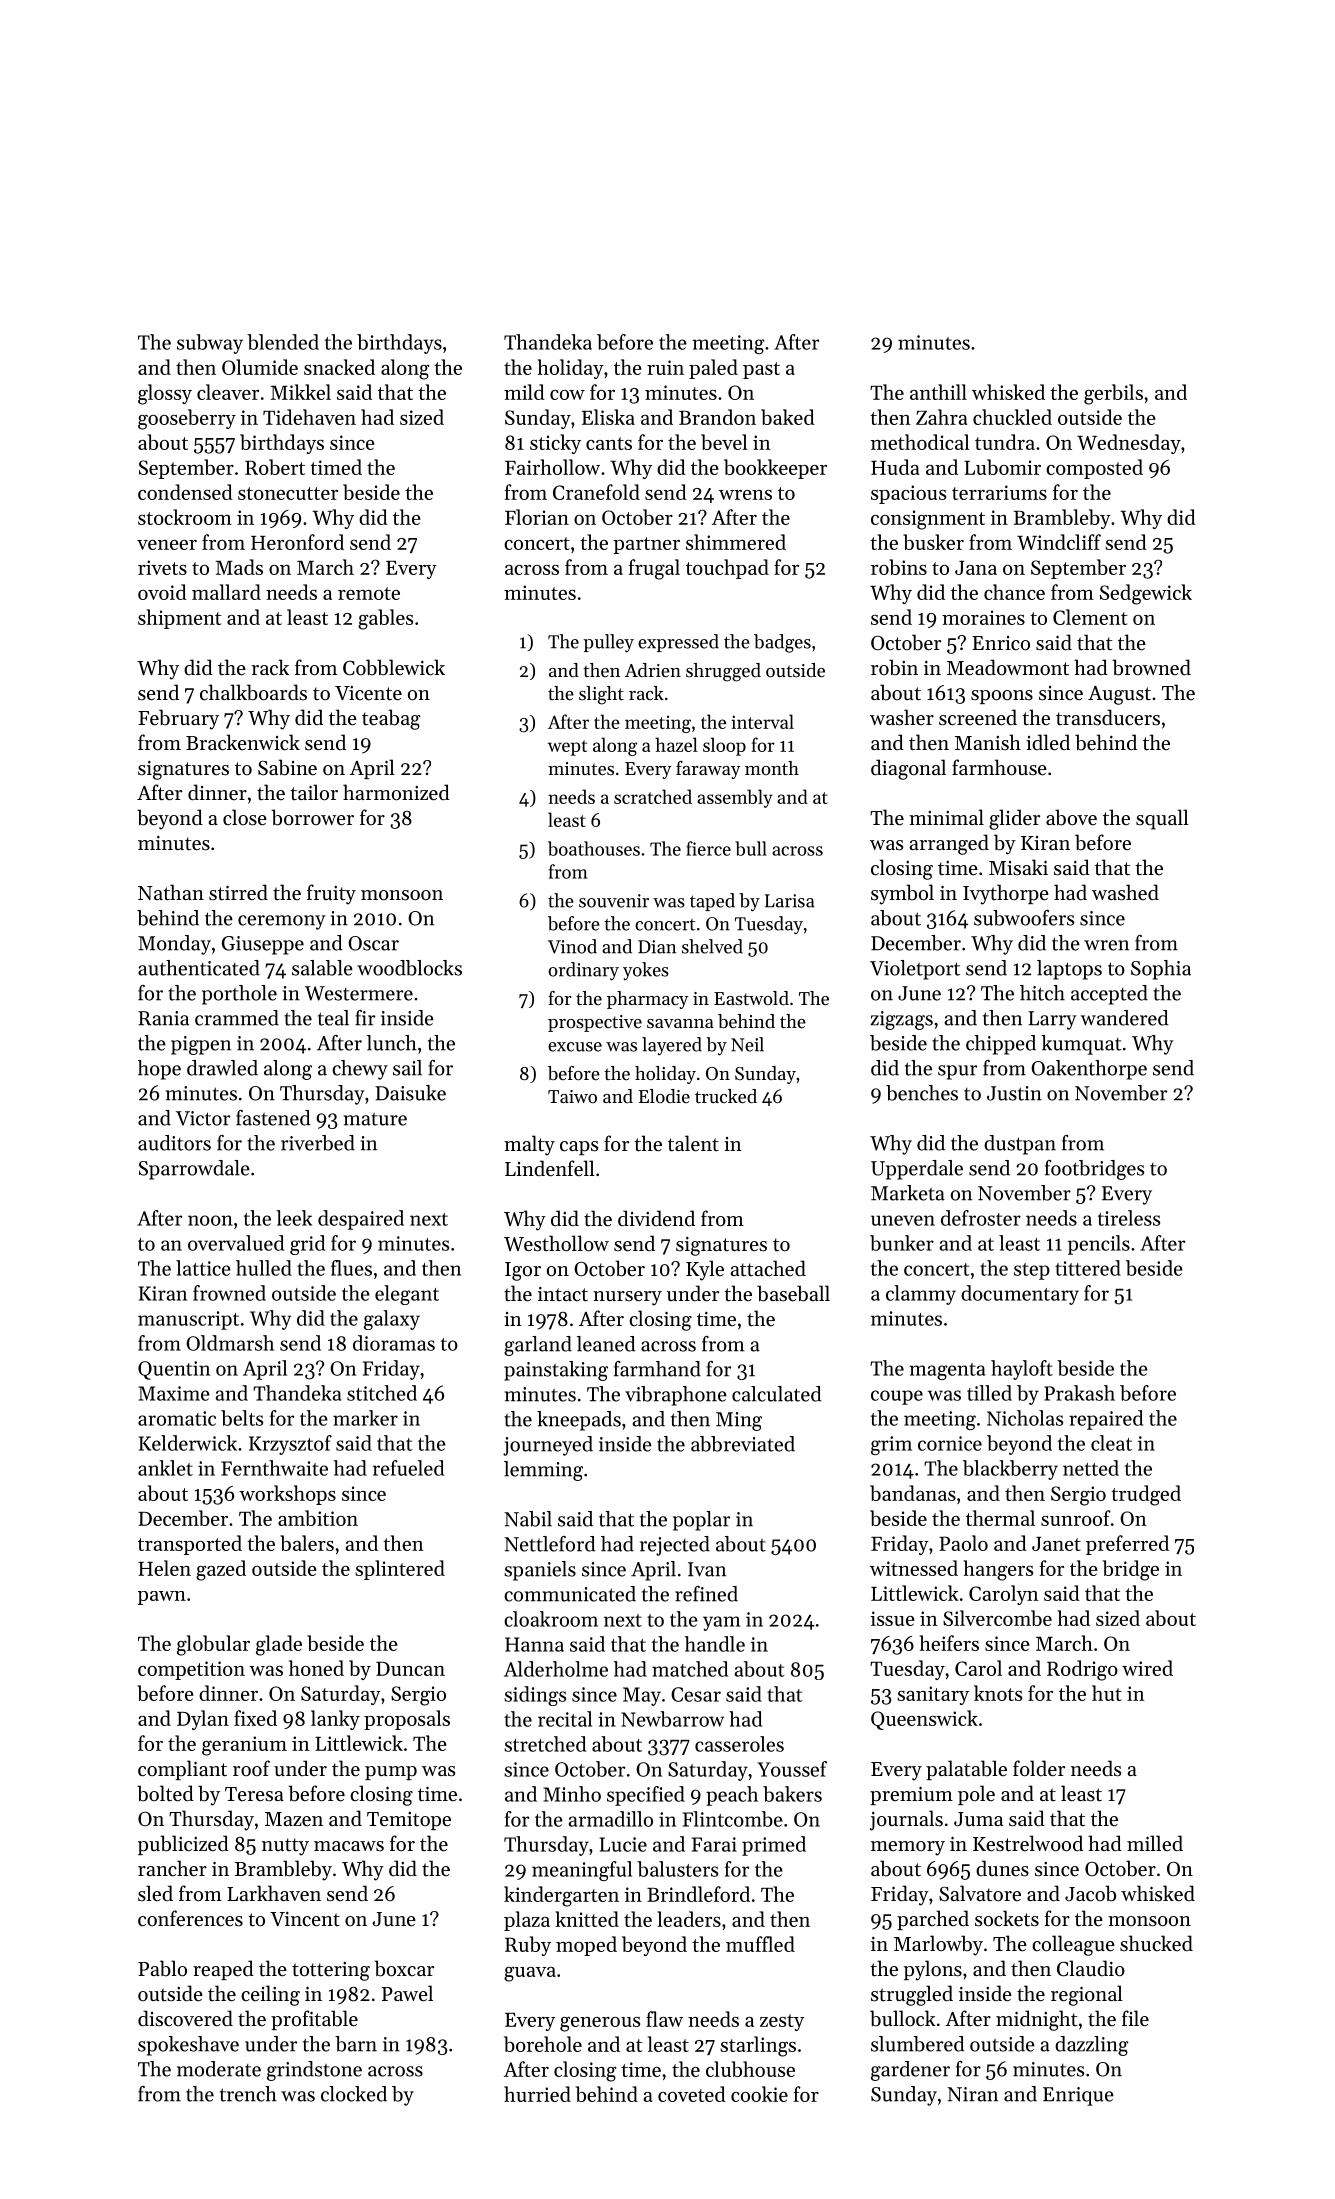  I want to click on guava, so click(530, 1974).
